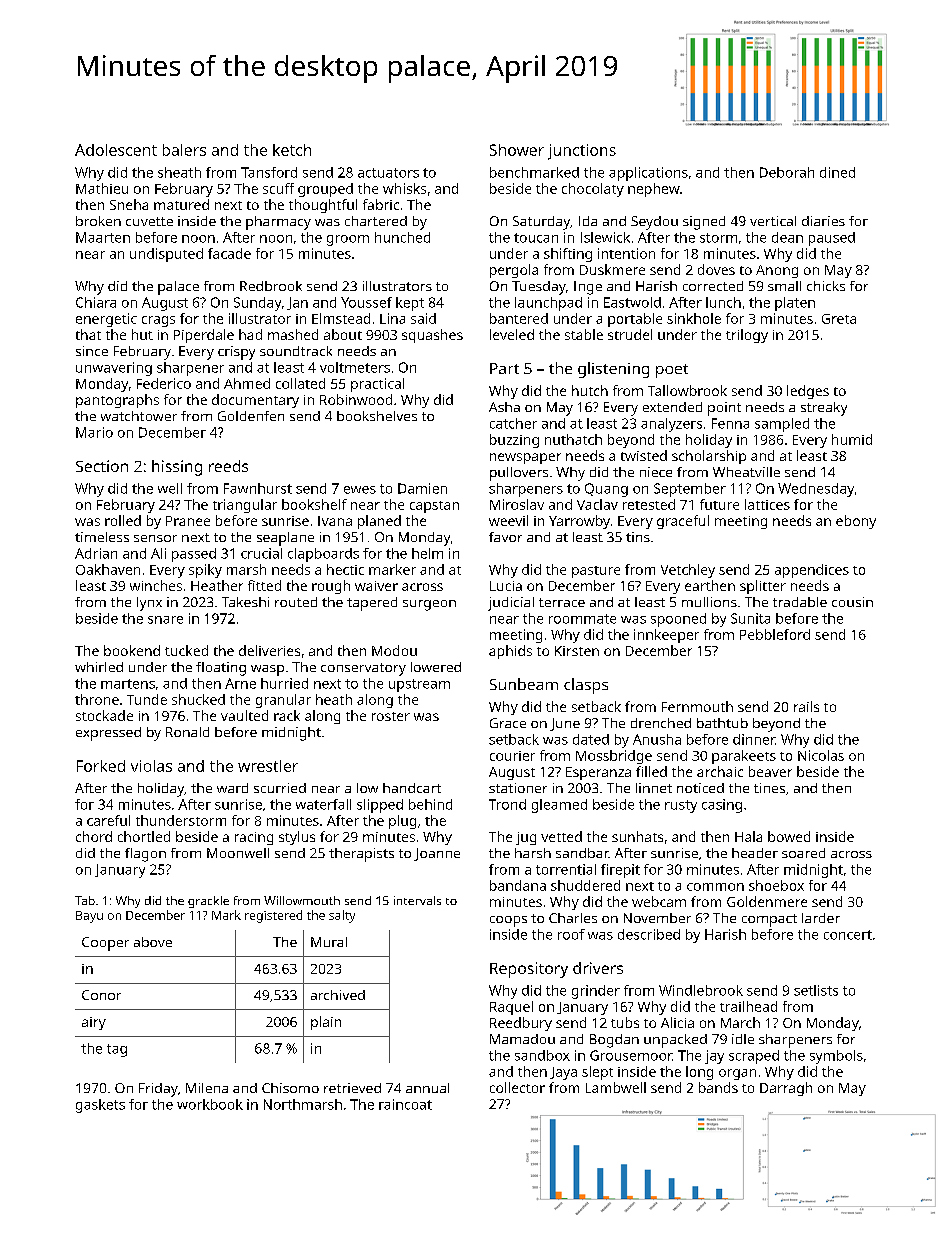  What do you see at coordinates (166, 255) in the screenshot?
I see `undisputed` at bounding box center [166, 255].
